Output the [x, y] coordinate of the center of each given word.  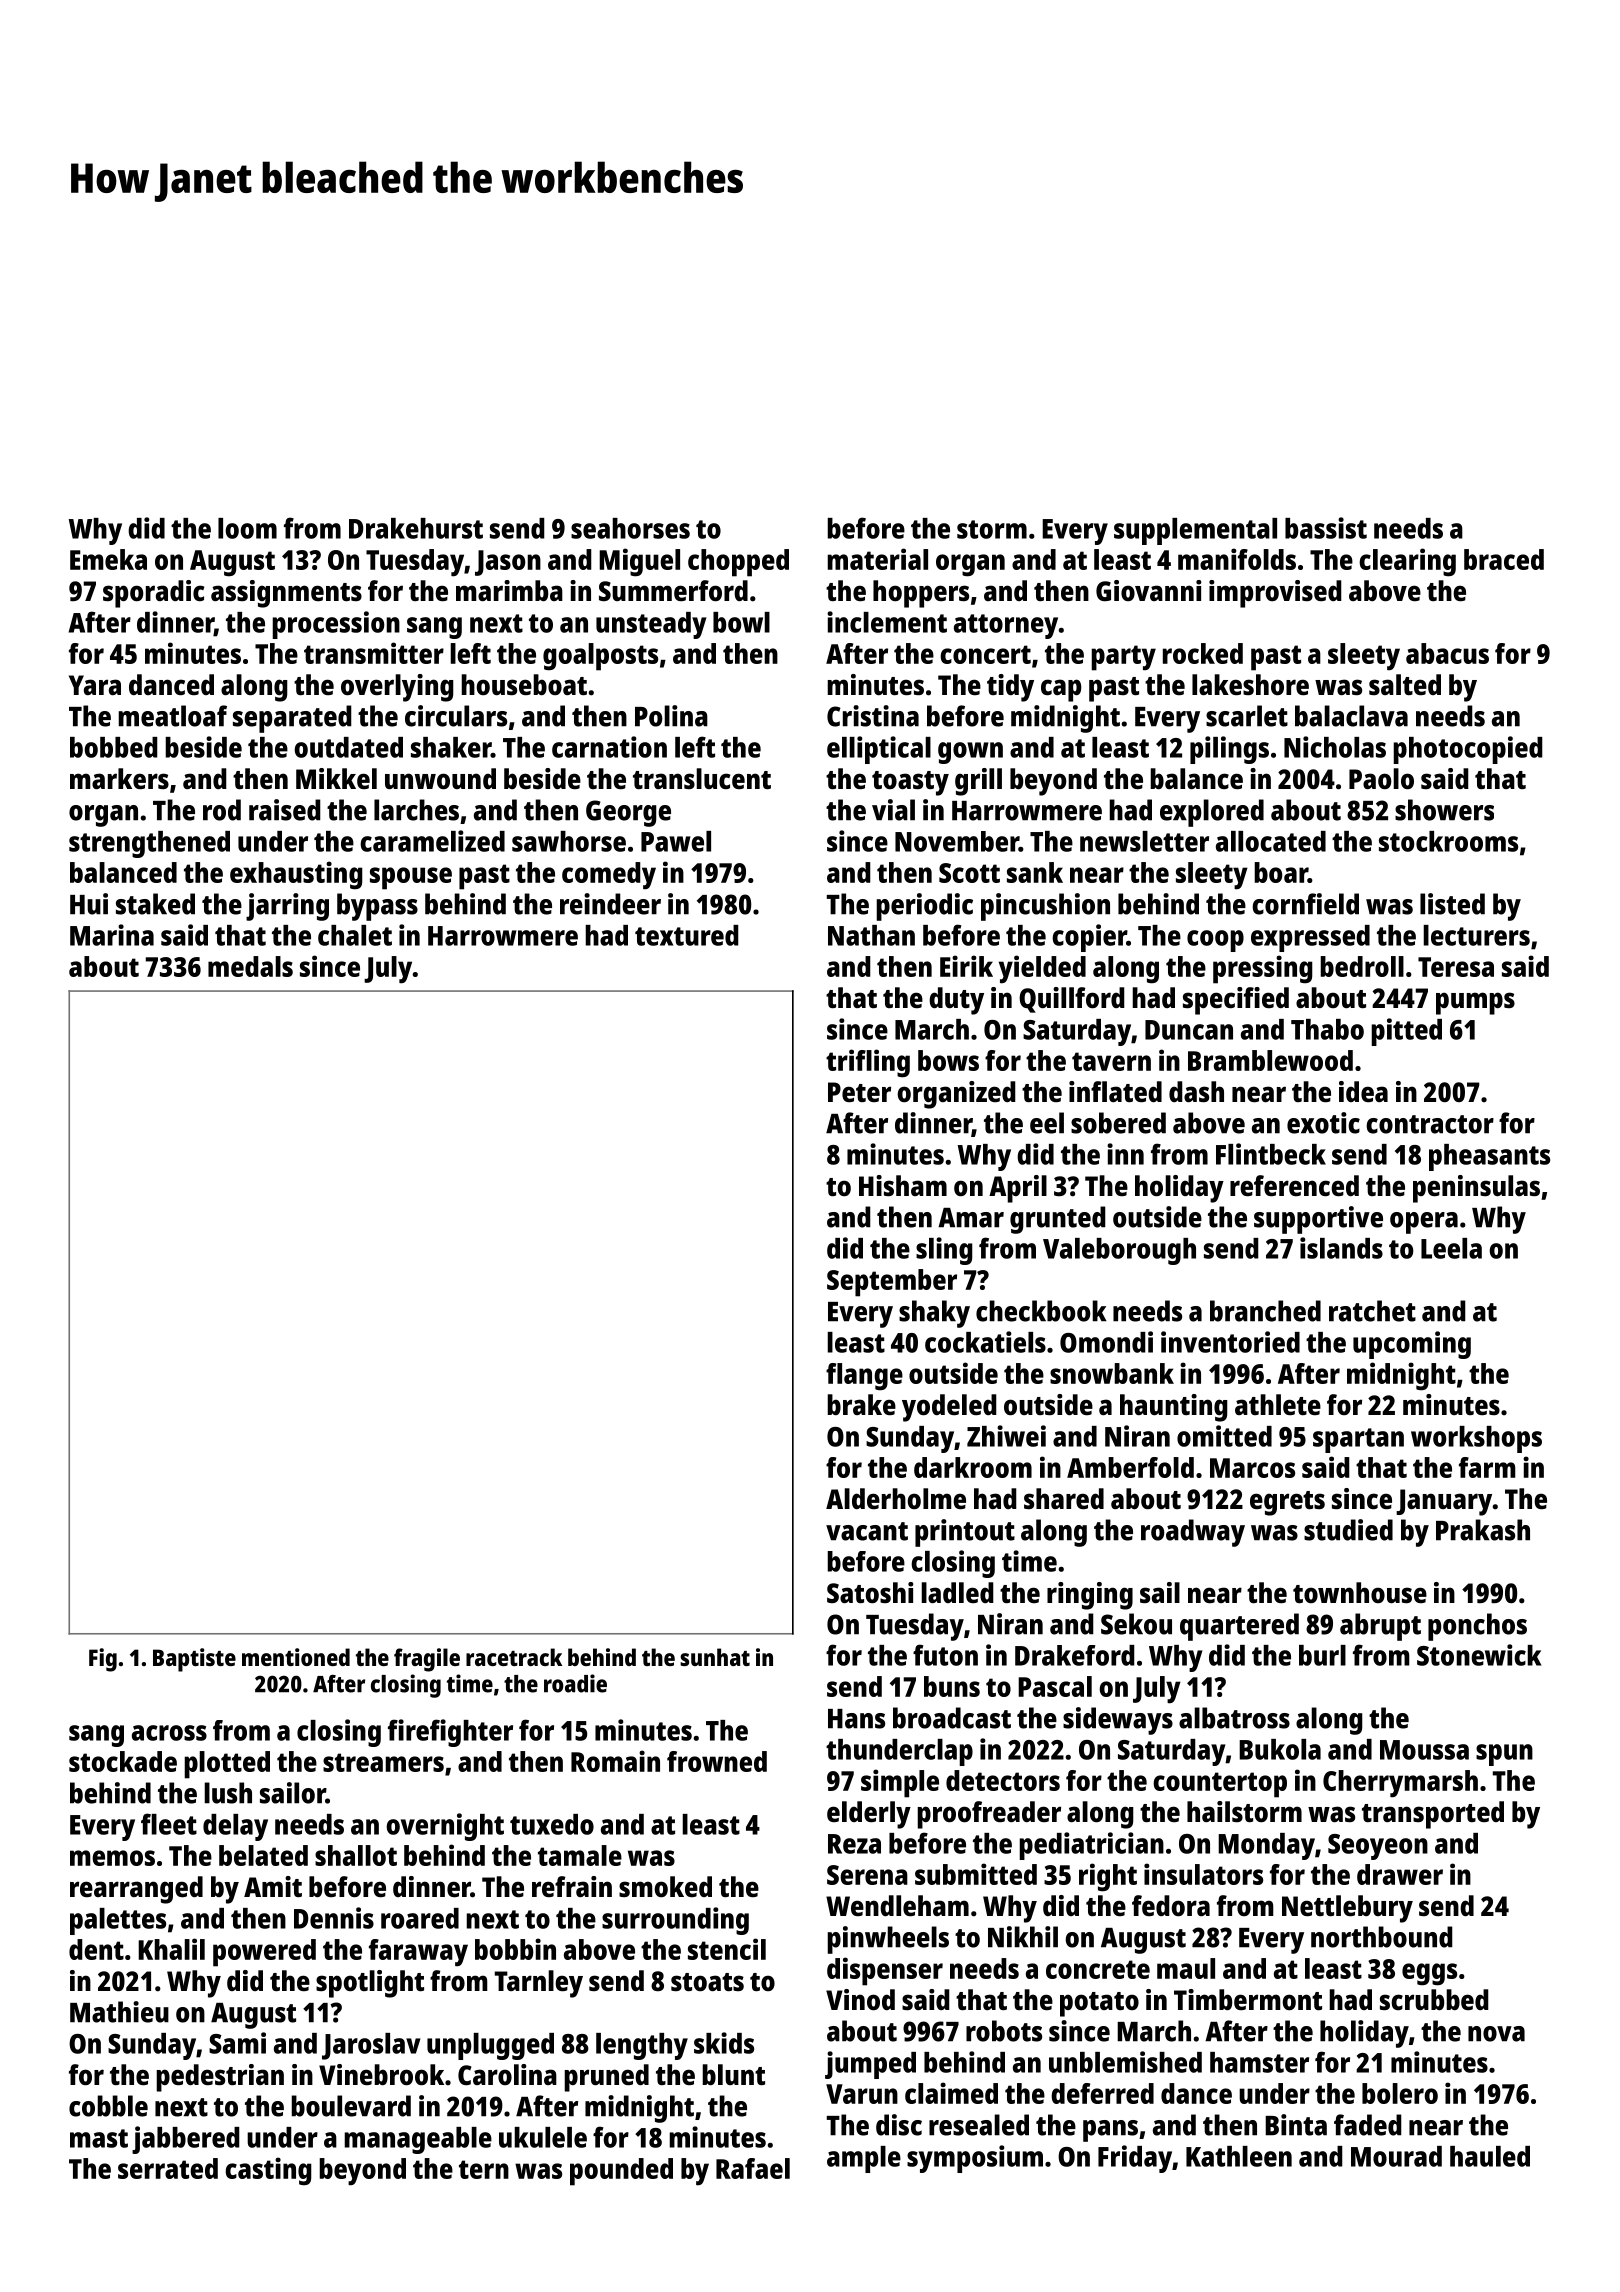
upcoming [1412, 1345]
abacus [1447, 653]
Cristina [873, 716]
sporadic [154, 594]
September [892, 1283]
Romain [615, 1761]
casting [268, 2171]
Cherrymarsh [1400, 1784]
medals [250, 966]
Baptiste [194, 1660]
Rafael [753, 2168]
